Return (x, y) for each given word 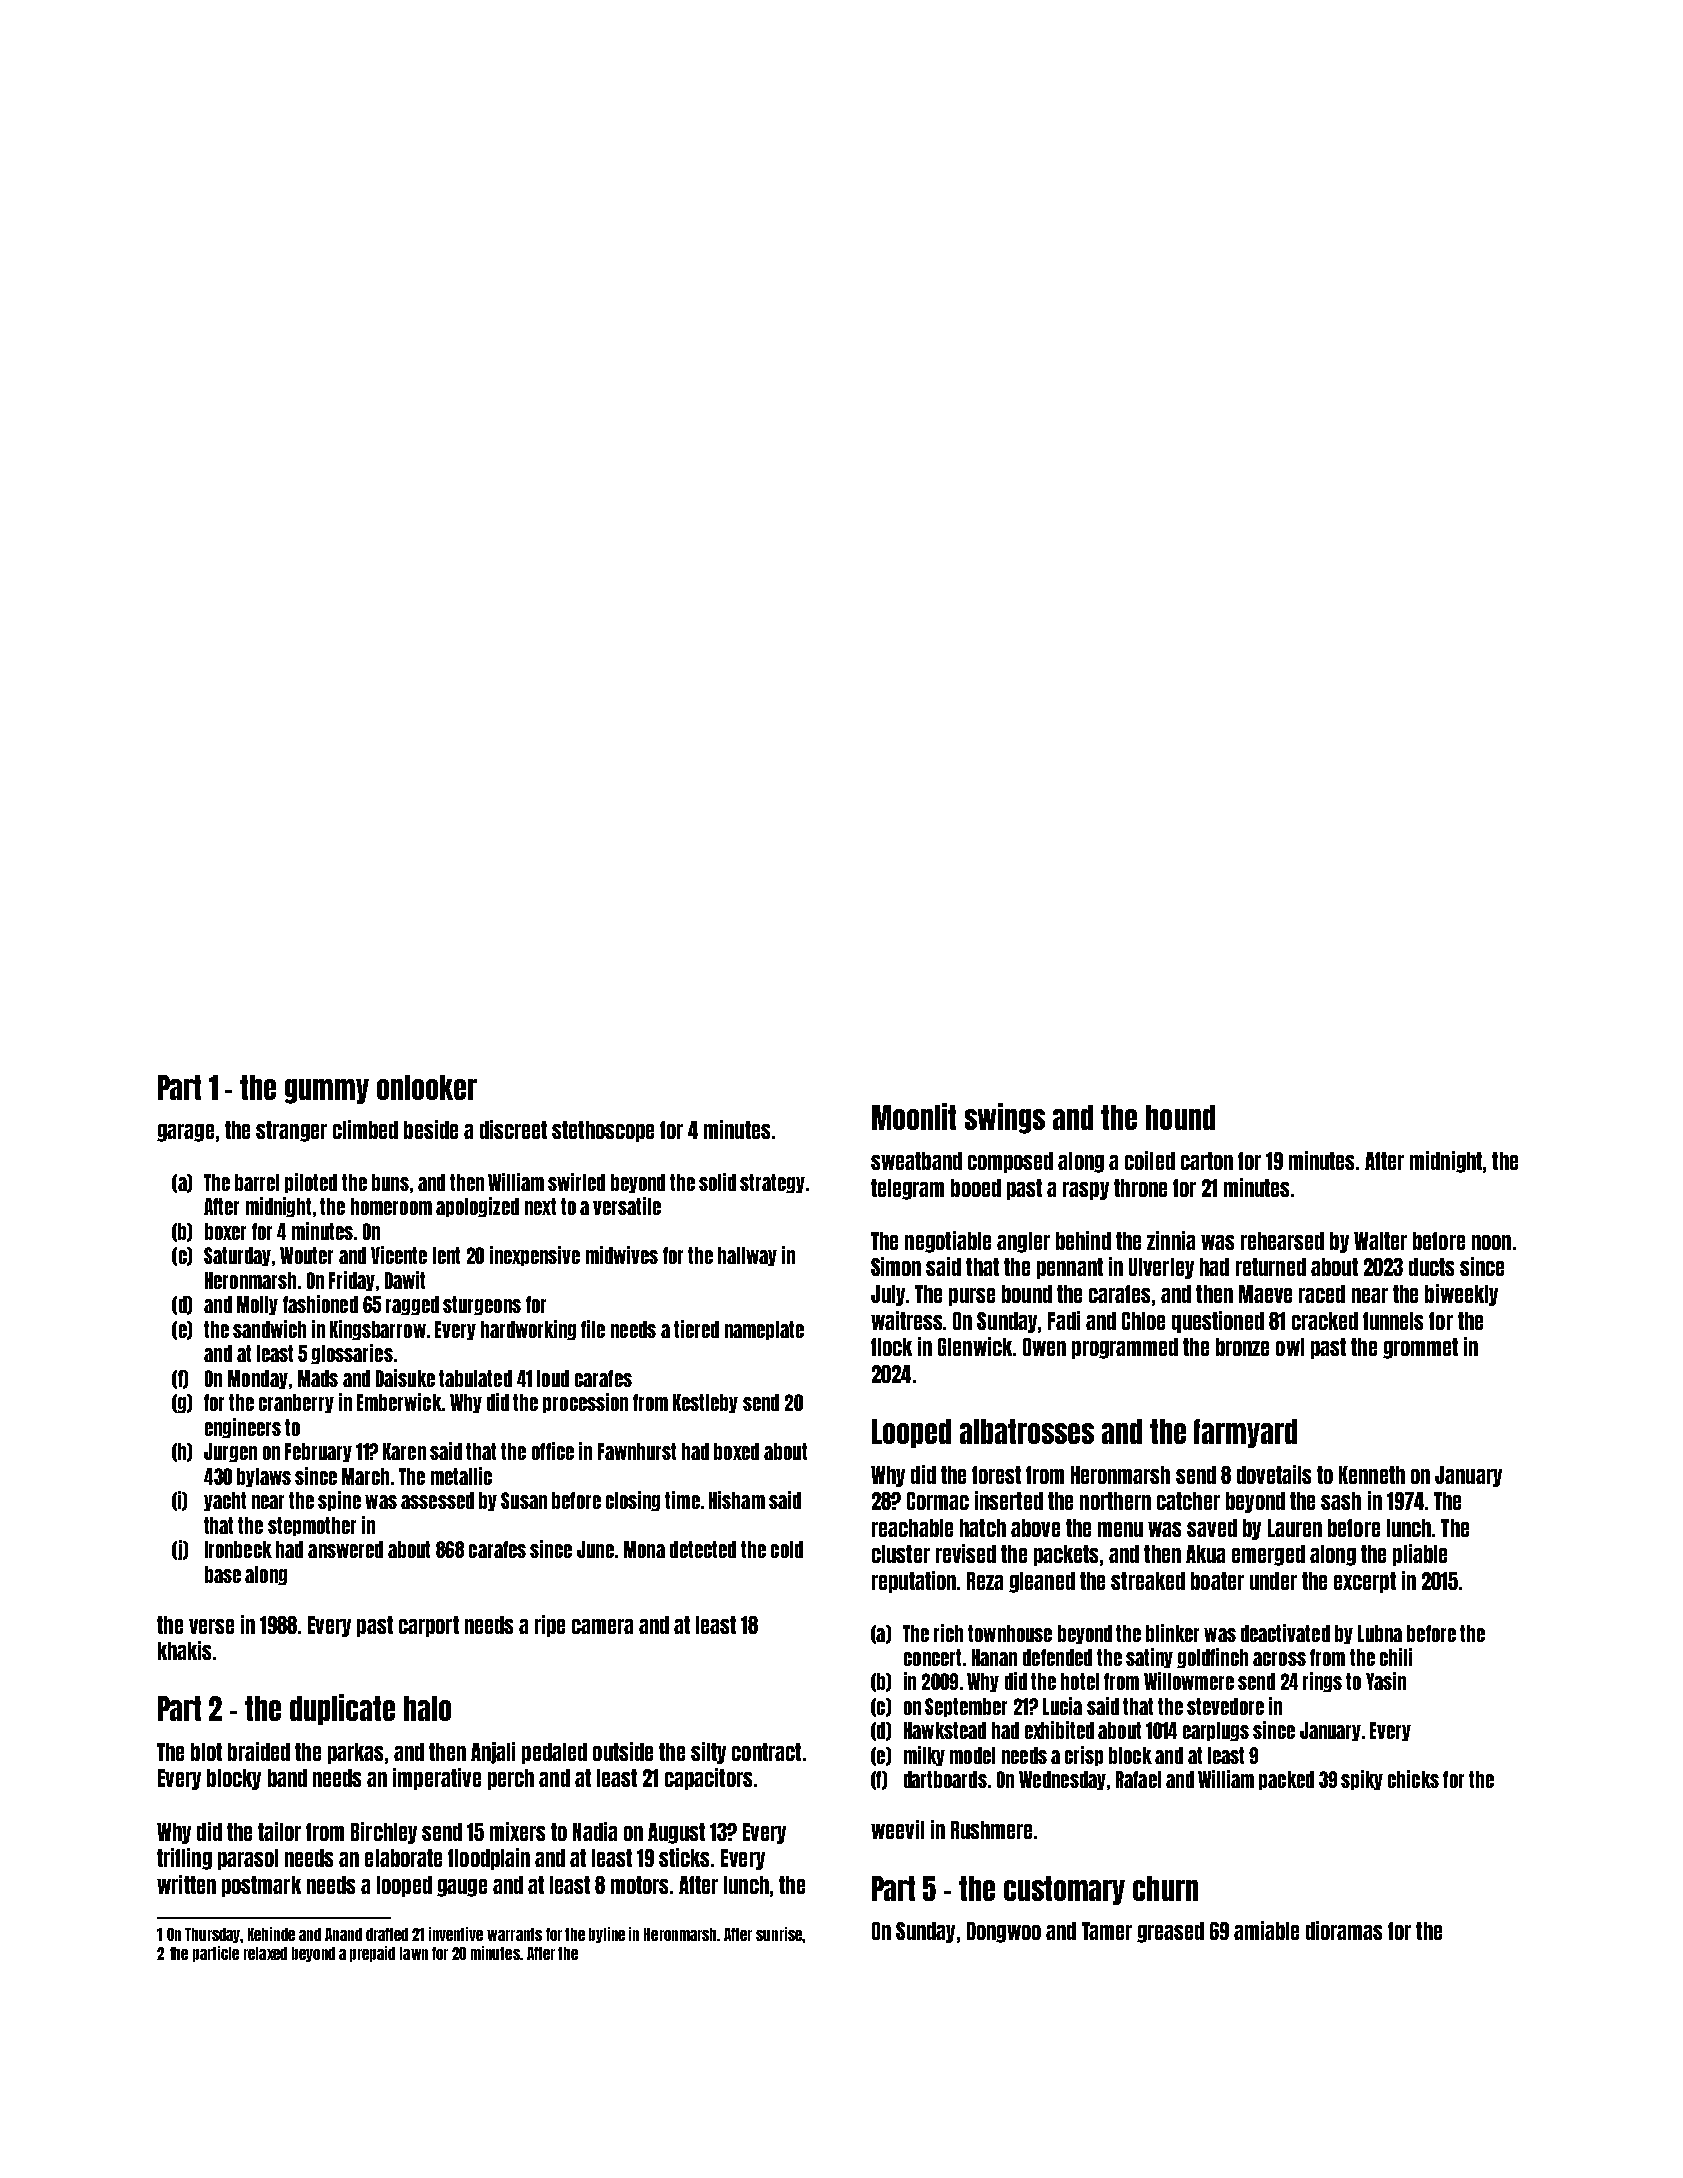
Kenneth (1372, 1475)
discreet (513, 1129)
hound (1180, 1117)
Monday (258, 1379)
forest (996, 1475)
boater (1217, 1581)
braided (259, 1751)
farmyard (1245, 1433)
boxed (736, 1451)
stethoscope (603, 1131)
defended (1057, 1657)
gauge (462, 1888)
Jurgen (230, 1452)
